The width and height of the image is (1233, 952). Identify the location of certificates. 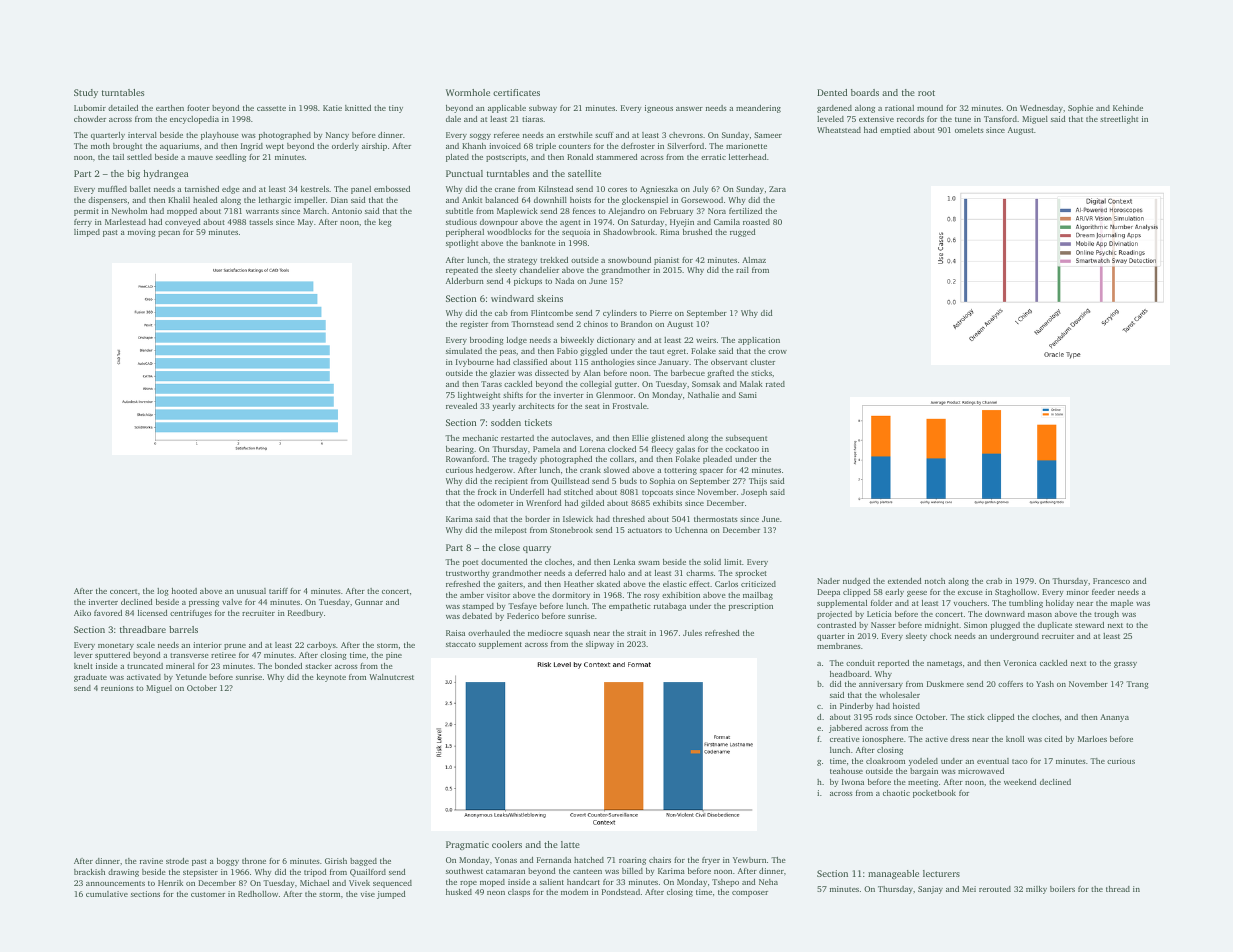
(516, 92).
